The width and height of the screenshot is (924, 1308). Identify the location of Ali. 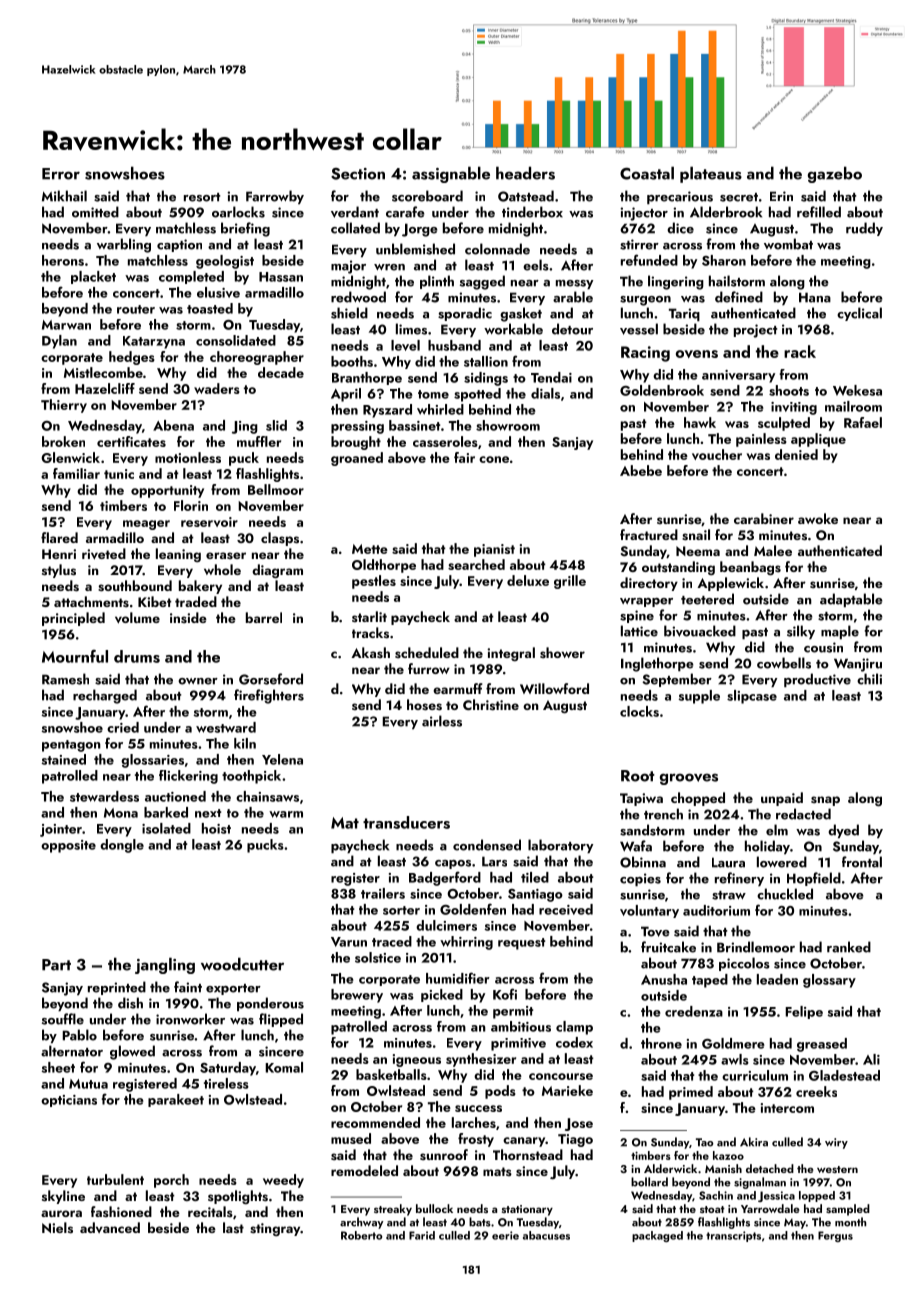
(871, 1059).
